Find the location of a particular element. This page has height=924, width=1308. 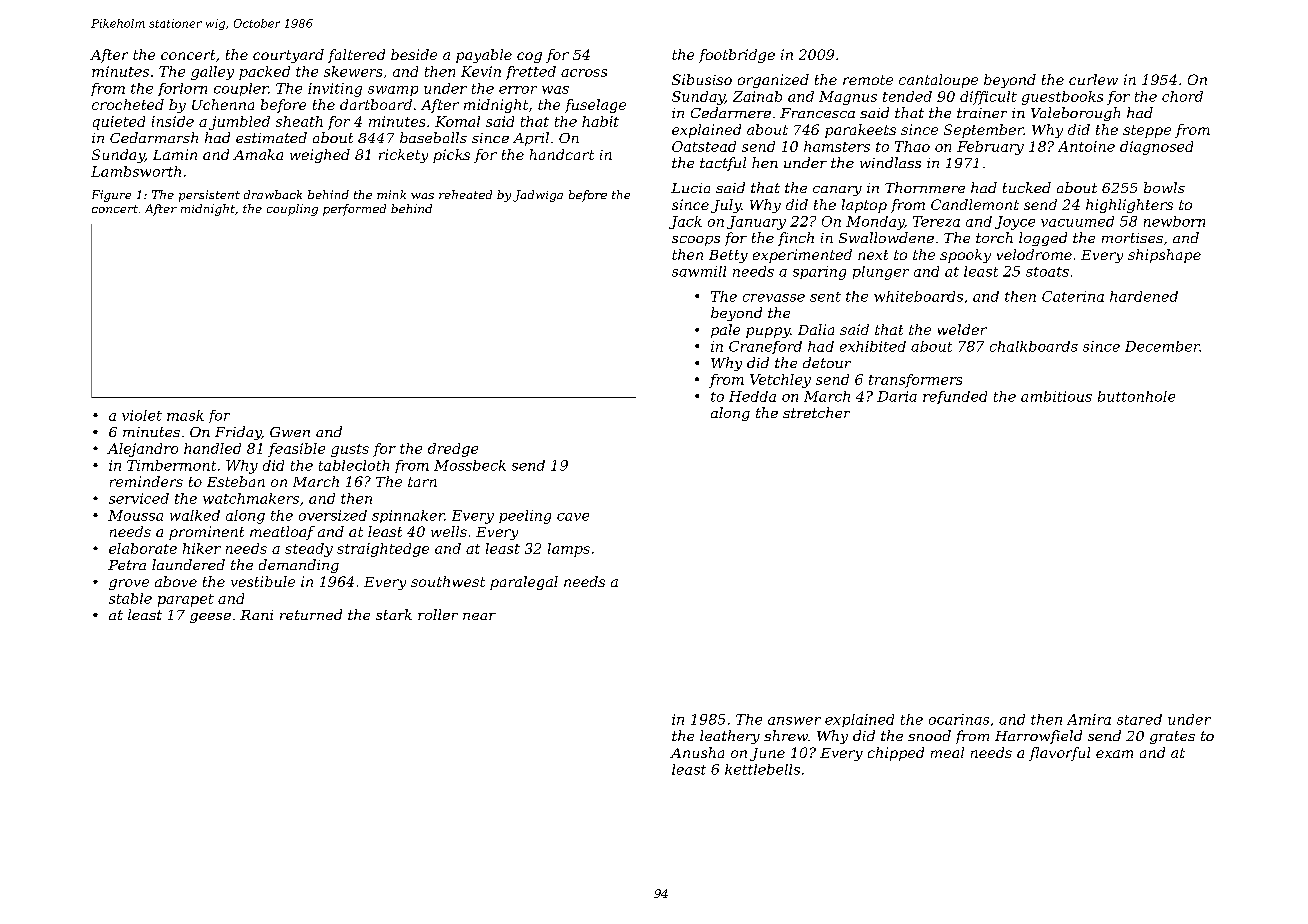

buttonhole is located at coordinates (1136, 396).
